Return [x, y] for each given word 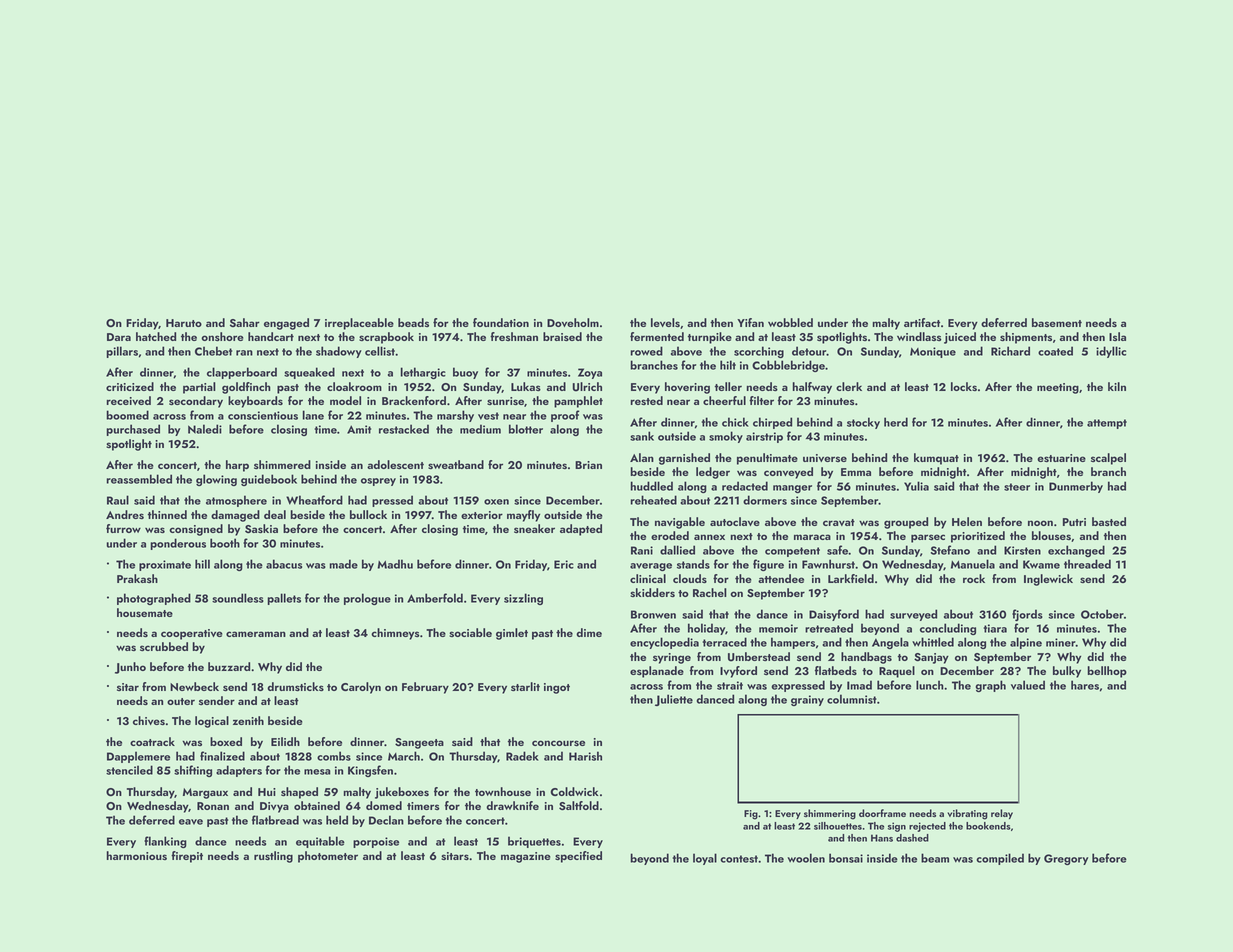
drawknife [512, 805]
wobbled [790, 322]
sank [642, 436]
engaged [286, 324]
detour [809, 351]
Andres [125, 515]
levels [665, 323]
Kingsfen [370, 771]
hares [1085, 685]
